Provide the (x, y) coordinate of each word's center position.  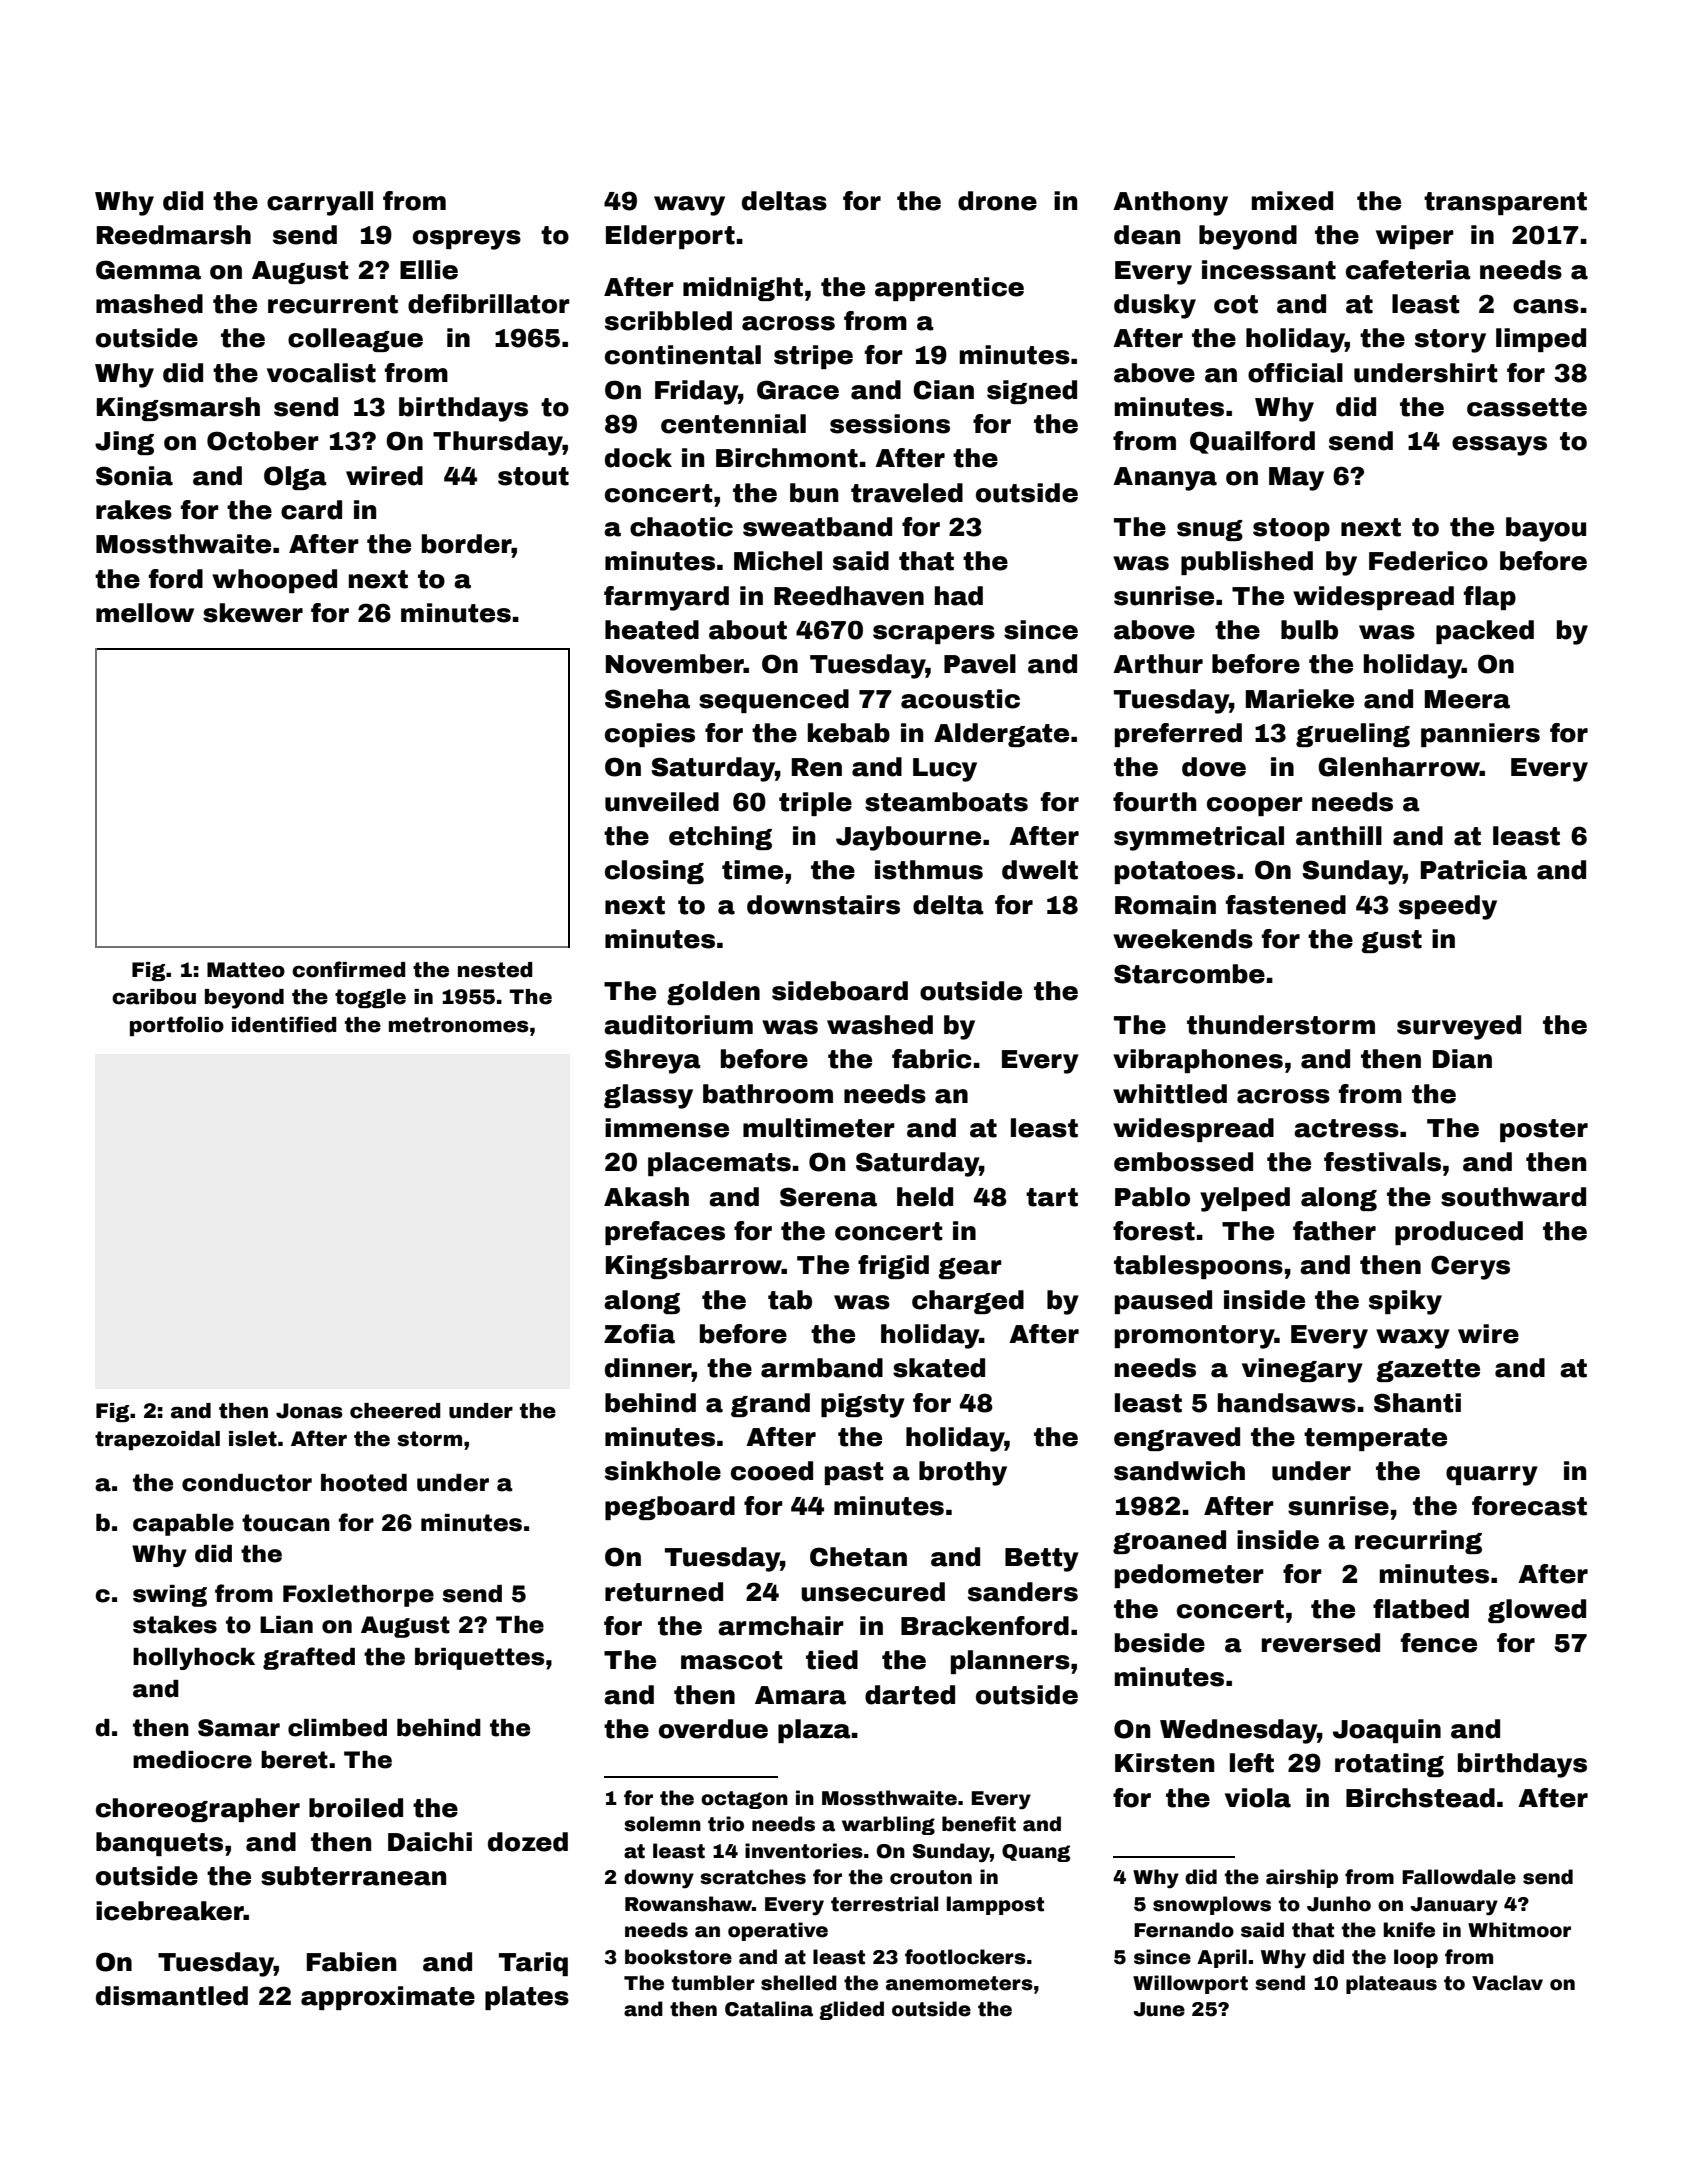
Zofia (639, 1334)
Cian (943, 390)
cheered (395, 1411)
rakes (134, 510)
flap (1490, 598)
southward (1513, 1197)
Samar (239, 1728)
